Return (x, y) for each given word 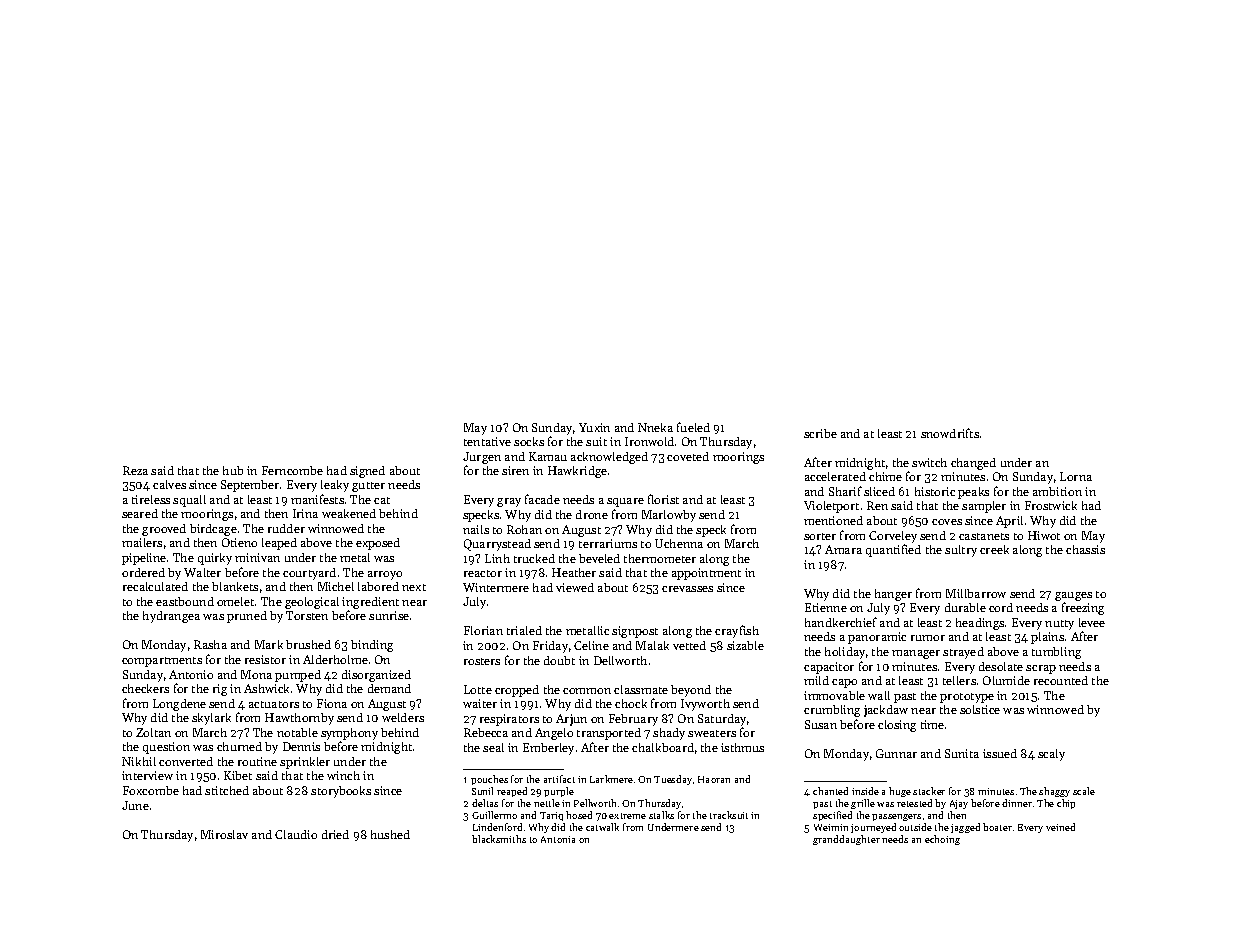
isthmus (742, 747)
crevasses (687, 589)
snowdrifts (950, 433)
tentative (487, 441)
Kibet (238, 775)
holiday (845, 653)
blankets (235, 586)
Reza (135, 470)
